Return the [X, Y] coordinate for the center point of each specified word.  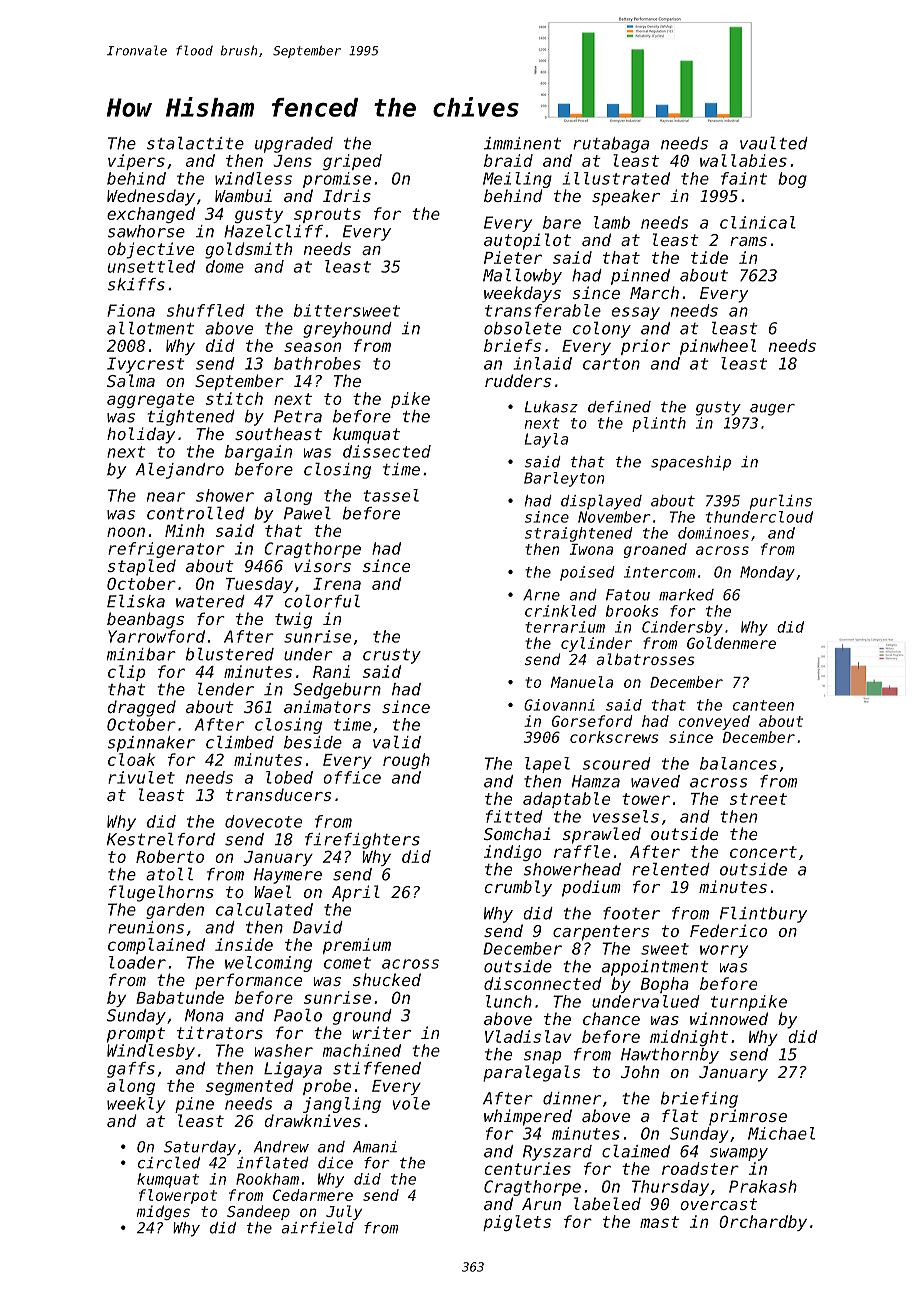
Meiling [517, 180]
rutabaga [611, 145]
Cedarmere [313, 1195]
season [312, 347]
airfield [318, 1228]
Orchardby [763, 1223]
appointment [655, 968]
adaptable [566, 800]
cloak [131, 759]
